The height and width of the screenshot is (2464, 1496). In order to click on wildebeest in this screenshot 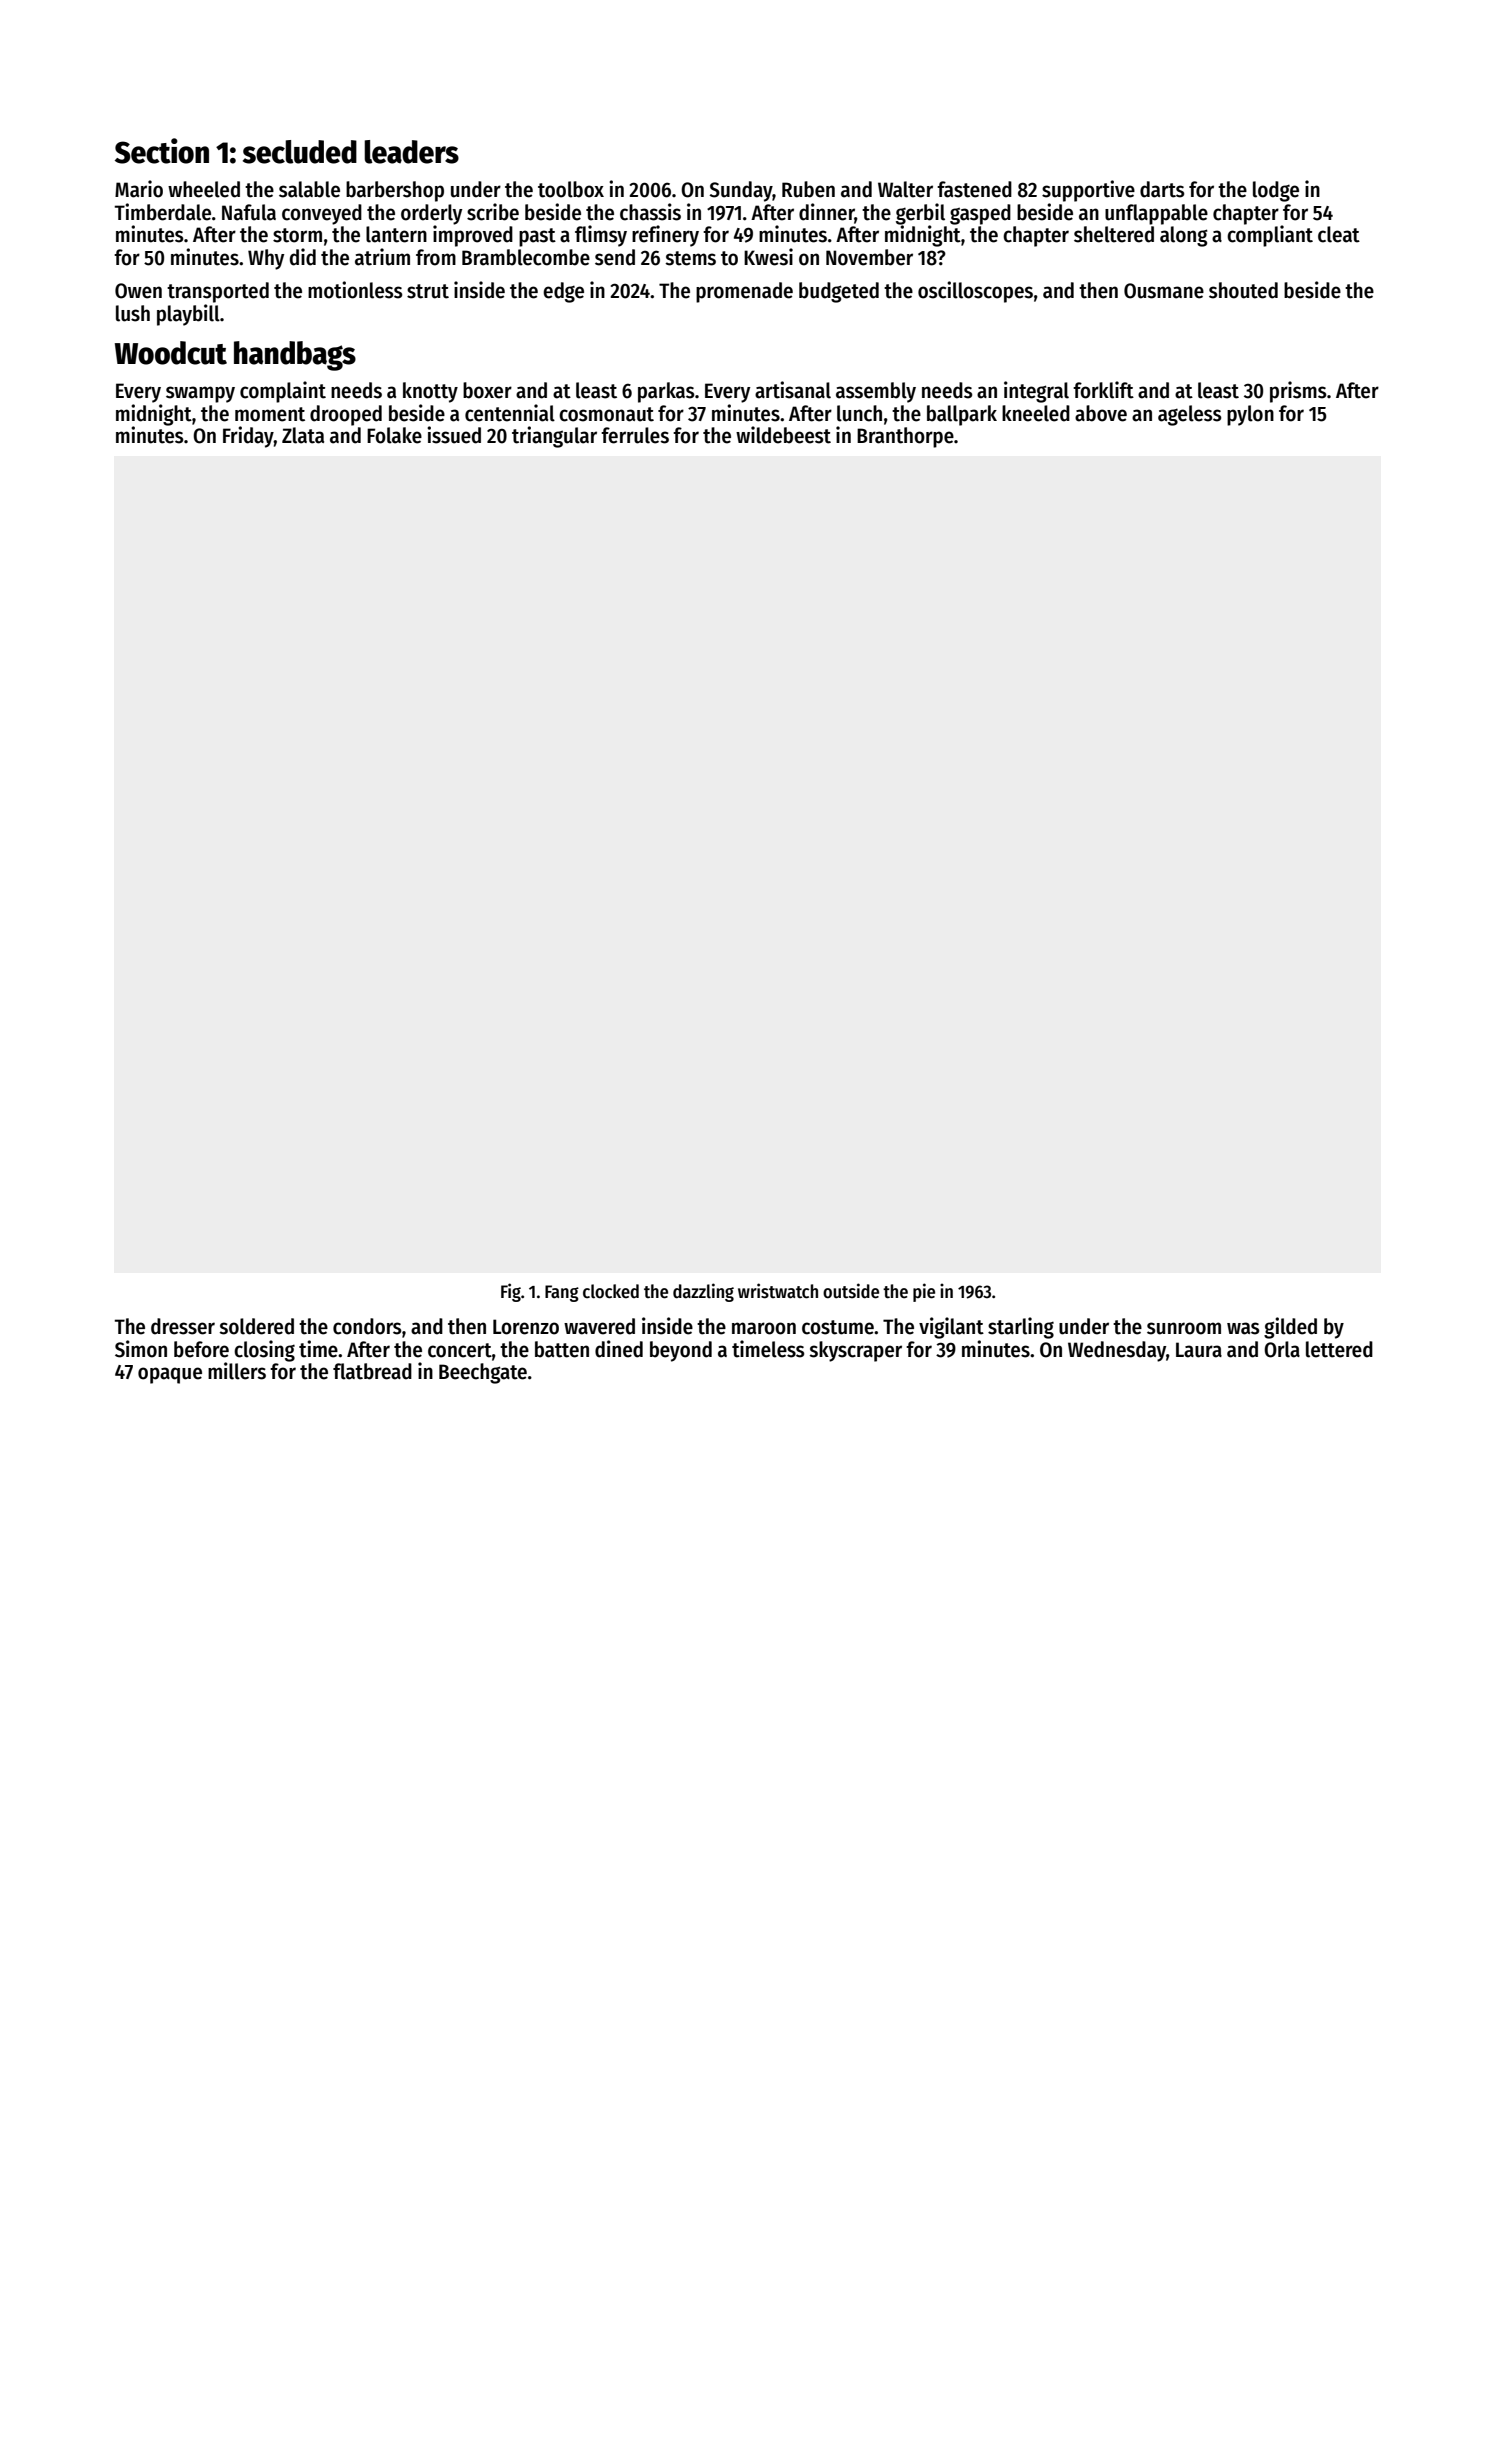, I will do `click(783, 435)`.
